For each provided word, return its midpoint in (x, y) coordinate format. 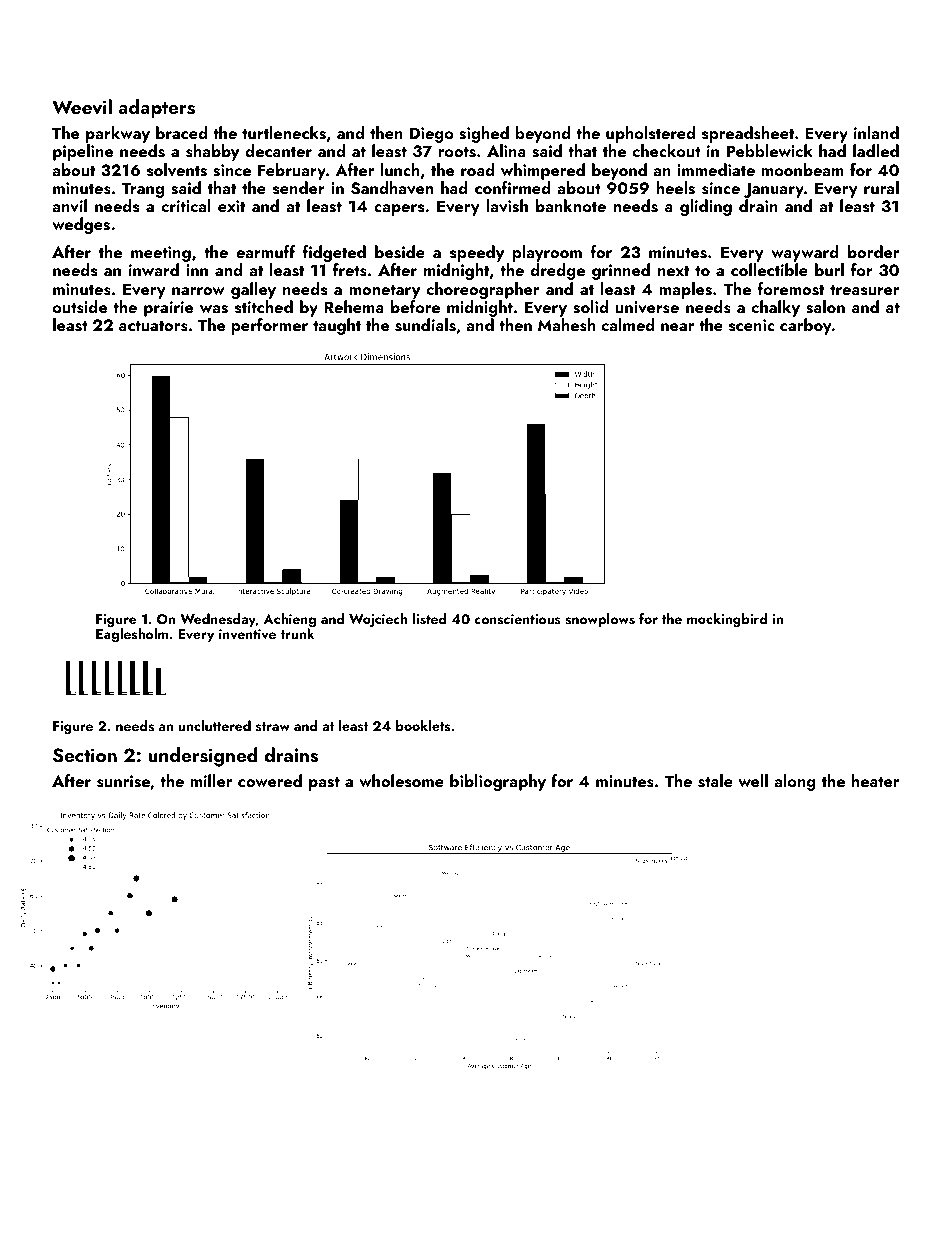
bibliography (498, 782)
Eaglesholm (132, 635)
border (873, 251)
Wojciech (378, 620)
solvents (177, 170)
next (673, 271)
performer (269, 326)
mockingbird (727, 620)
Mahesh (567, 325)
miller (211, 780)
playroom (547, 253)
